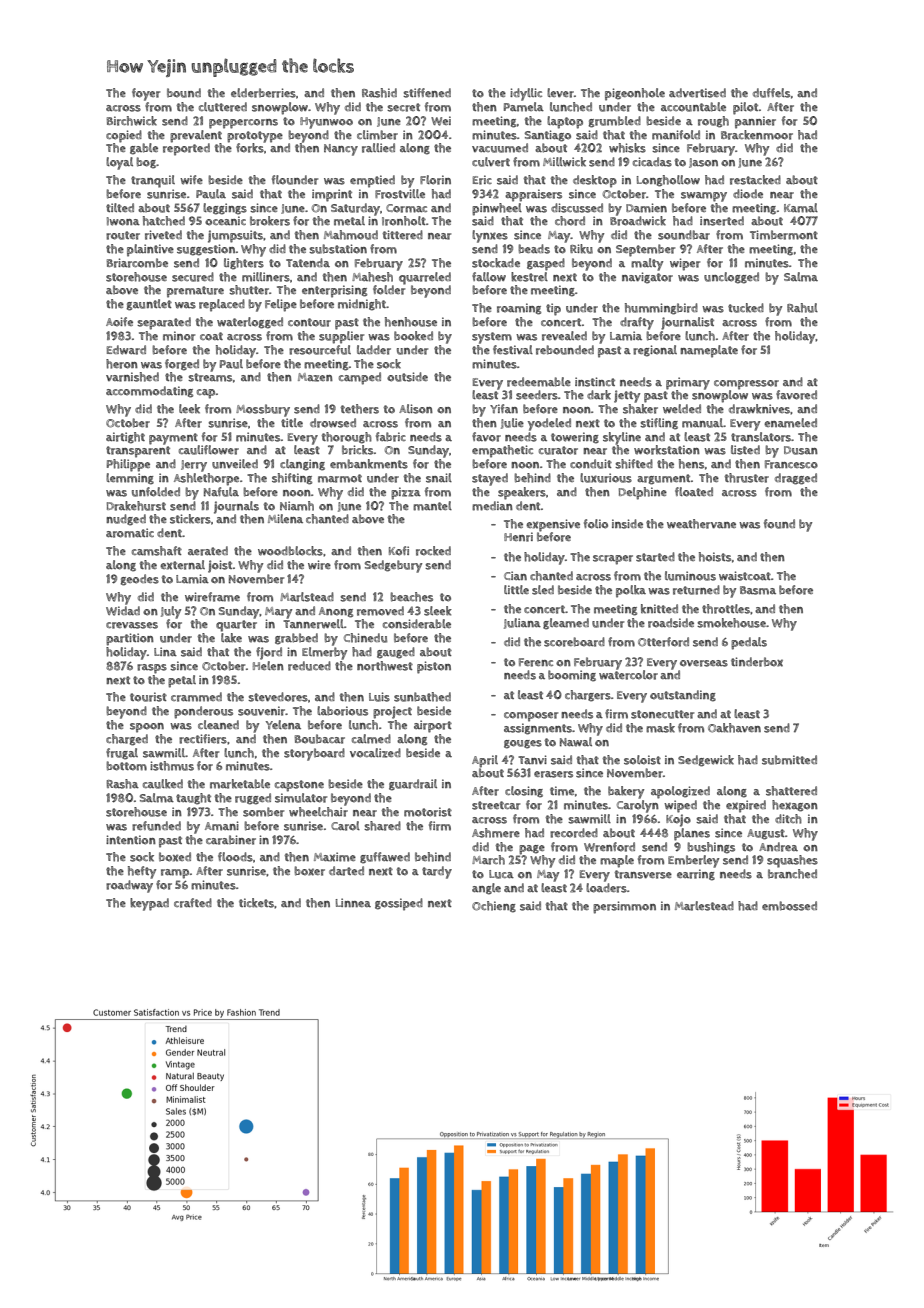 The height and width of the document is (1308, 924). Describe the element at coordinates (126, 350) in the document. I see `Edward` at that location.
